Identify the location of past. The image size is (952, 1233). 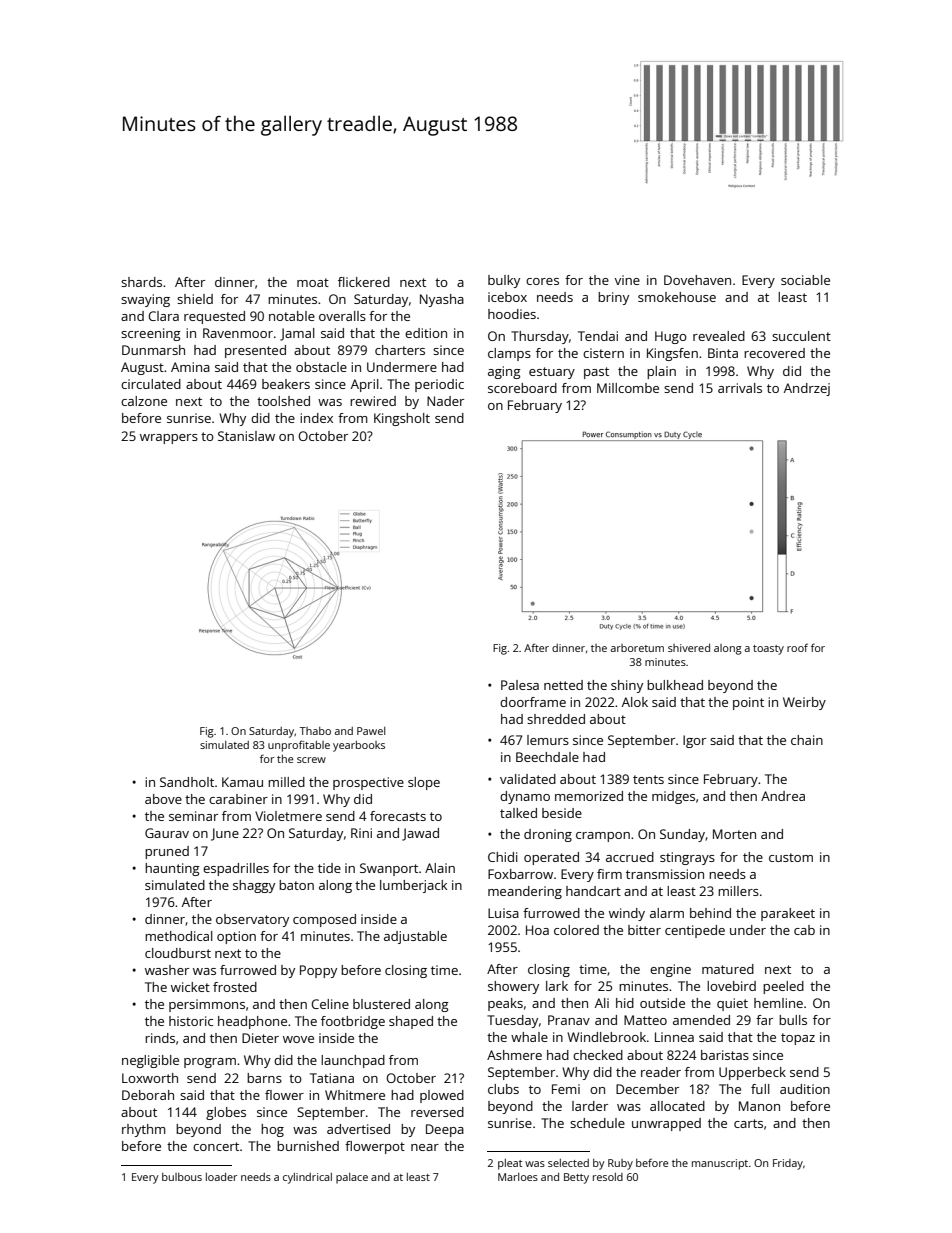
(596, 373).
